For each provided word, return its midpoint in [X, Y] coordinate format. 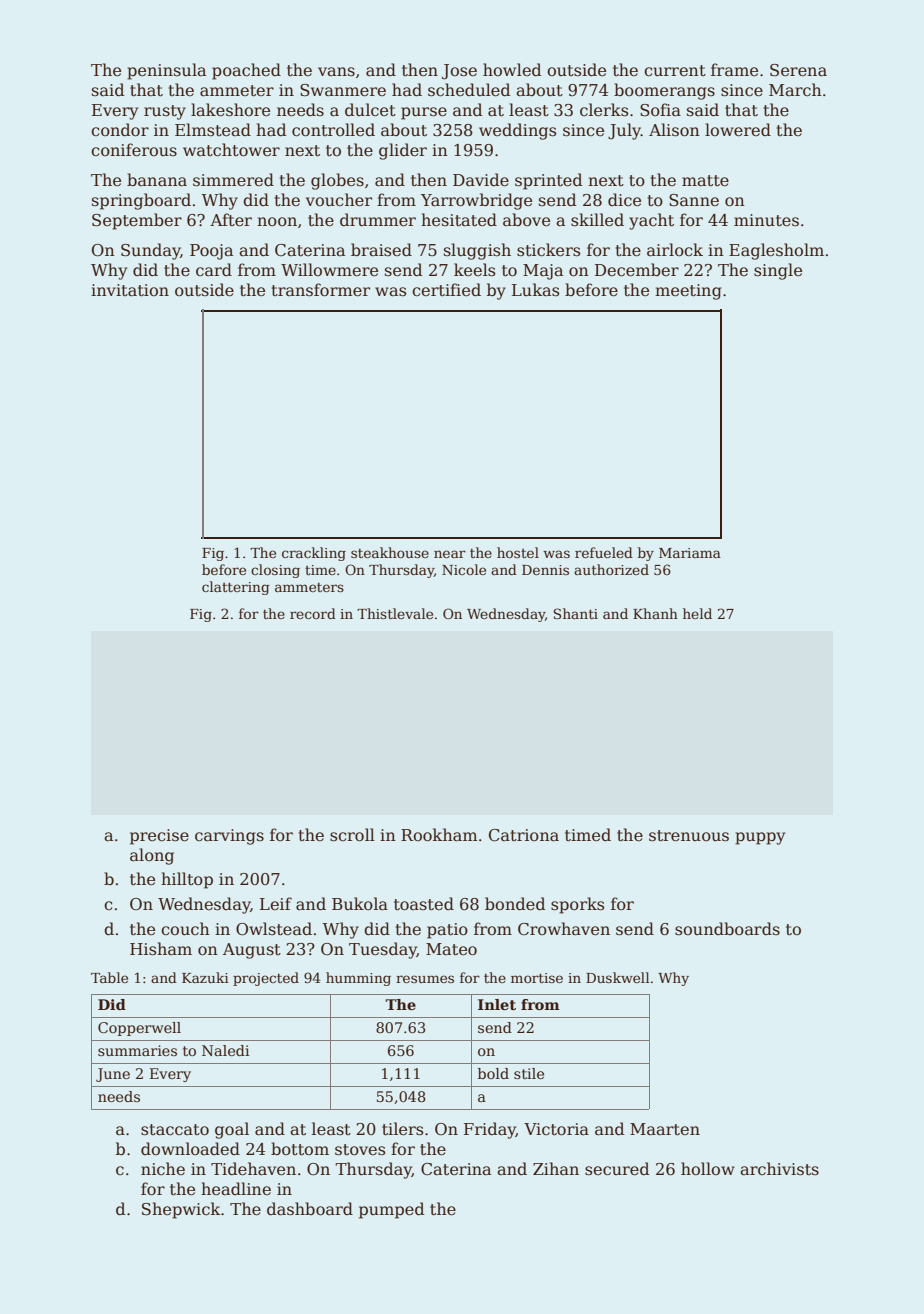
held [697, 613]
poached [246, 71]
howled [512, 69]
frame [734, 69]
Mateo [451, 949]
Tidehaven [253, 1169]
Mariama [690, 553]
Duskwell [618, 977]
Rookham [439, 835]
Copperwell [139, 1029]
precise [159, 837]
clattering [236, 588]
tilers [402, 1128]
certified [446, 290]
